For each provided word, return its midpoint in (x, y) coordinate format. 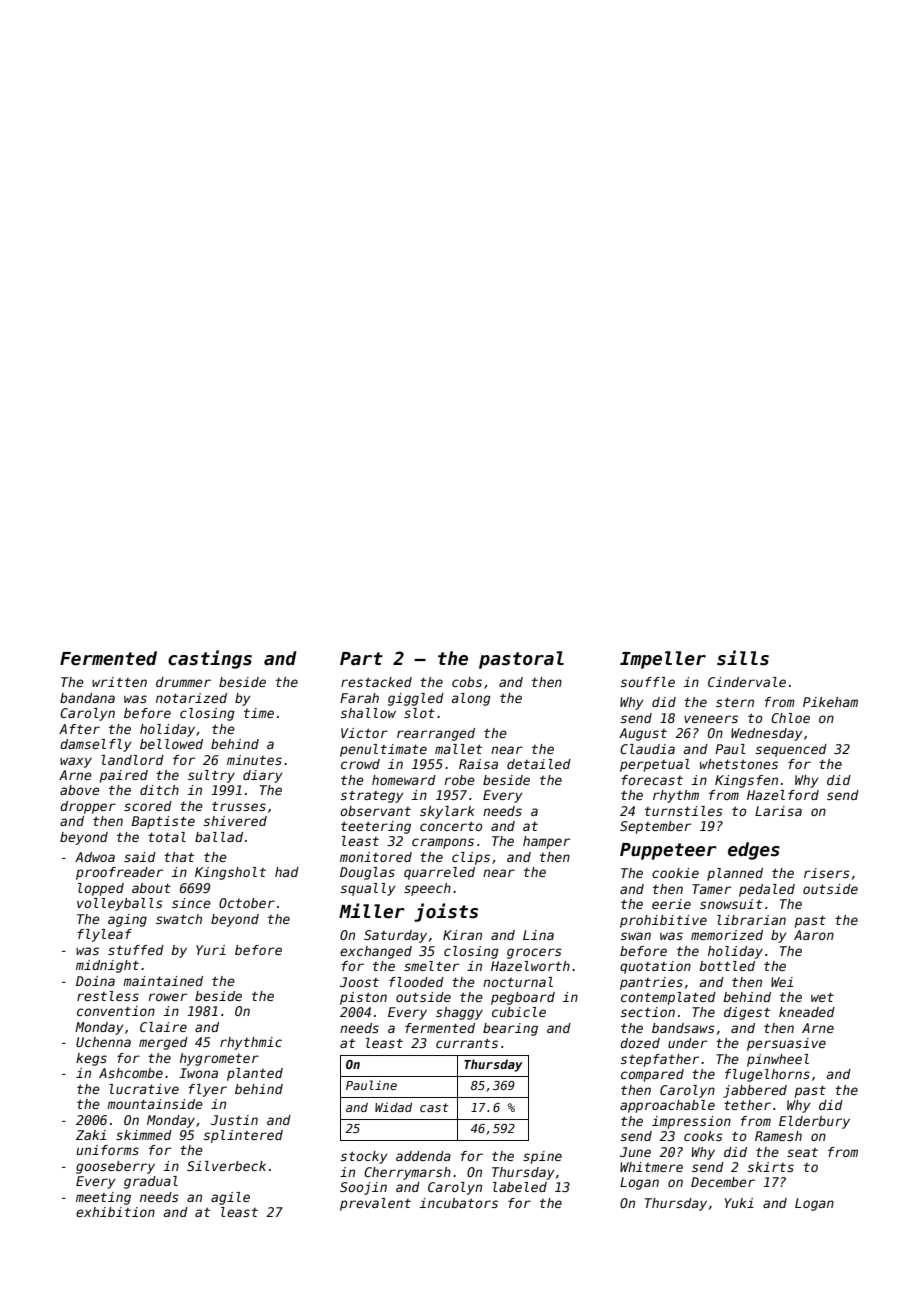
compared (652, 1075)
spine (542, 1157)
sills (743, 658)
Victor (364, 733)
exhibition (115, 1212)
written (119, 682)
